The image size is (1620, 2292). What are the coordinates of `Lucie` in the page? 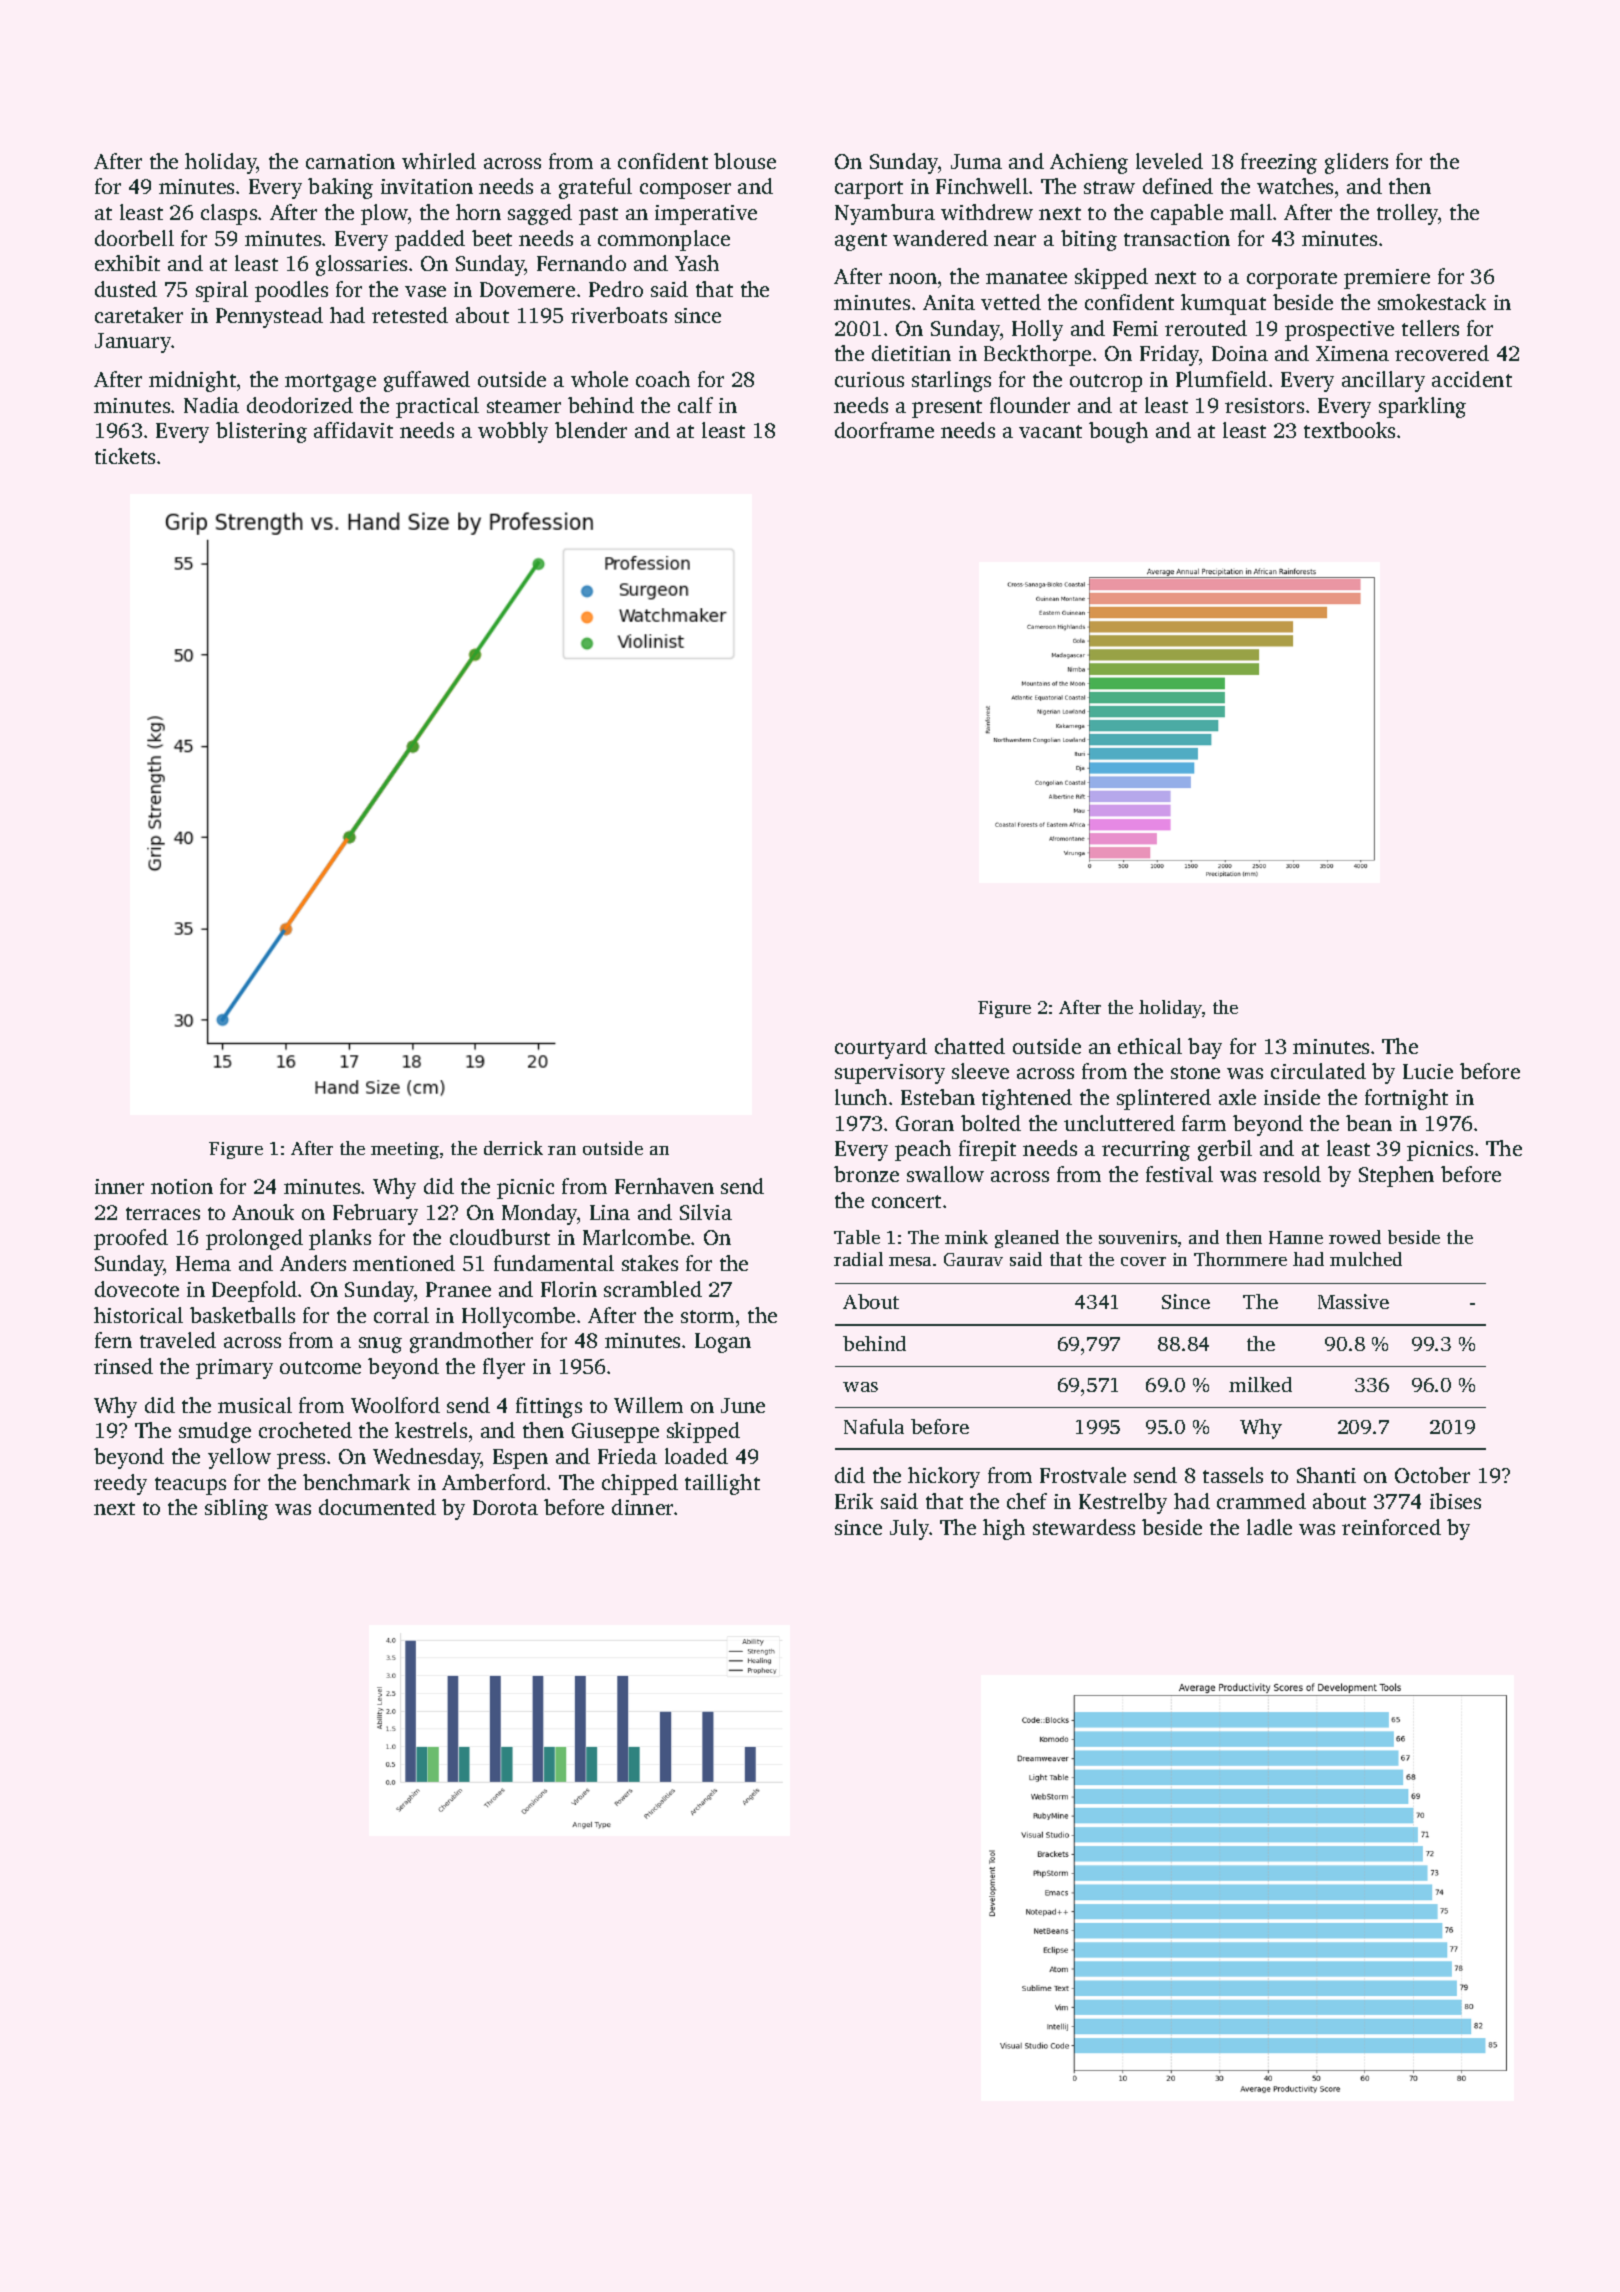 It's located at (1428, 1071).
